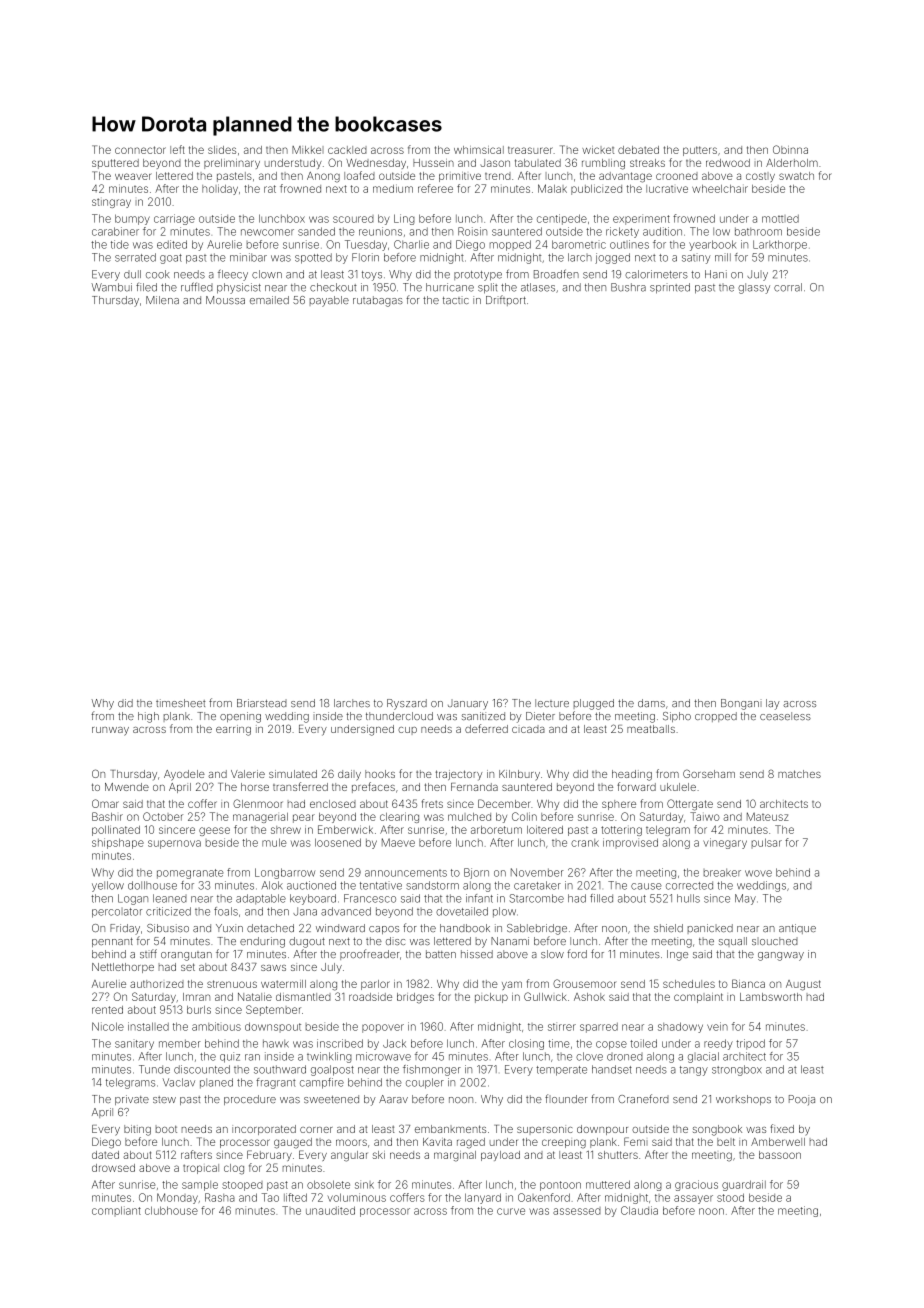 This page has width=924, height=1308. Describe the element at coordinates (116, 1211) in the page. I see `compliant` at that location.
